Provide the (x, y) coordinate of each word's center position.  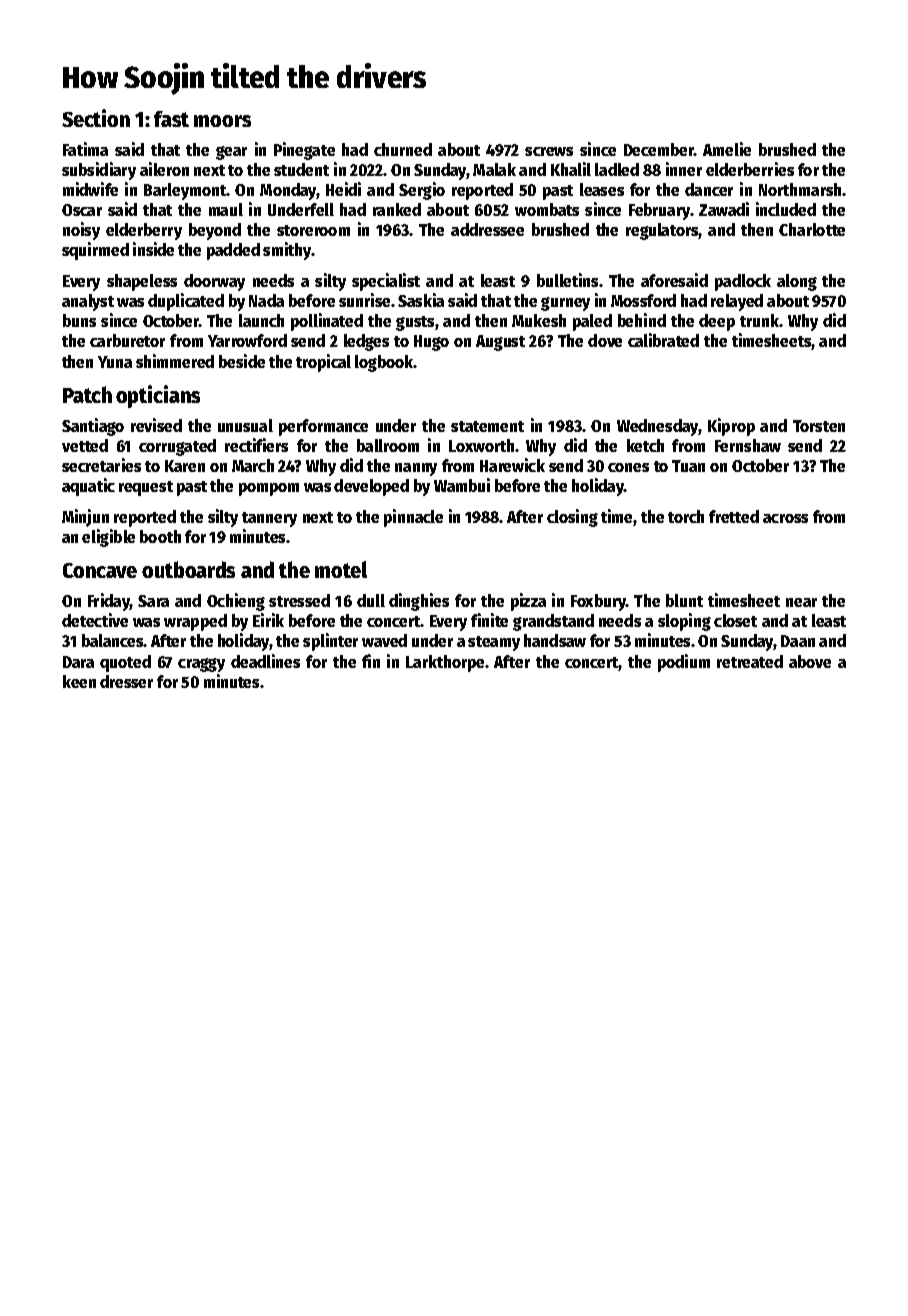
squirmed (95, 251)
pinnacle (413, 518)
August (500, 343)
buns (79, 320)
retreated (750, 661)
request (146, 488)
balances (112, 640)
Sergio (422, 191)
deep (717, 322)
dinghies (419, 602)
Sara (153, 601)
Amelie (727, 149)
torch (686, 516)
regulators (662, 231)
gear (231, 153)
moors (222, 121)
